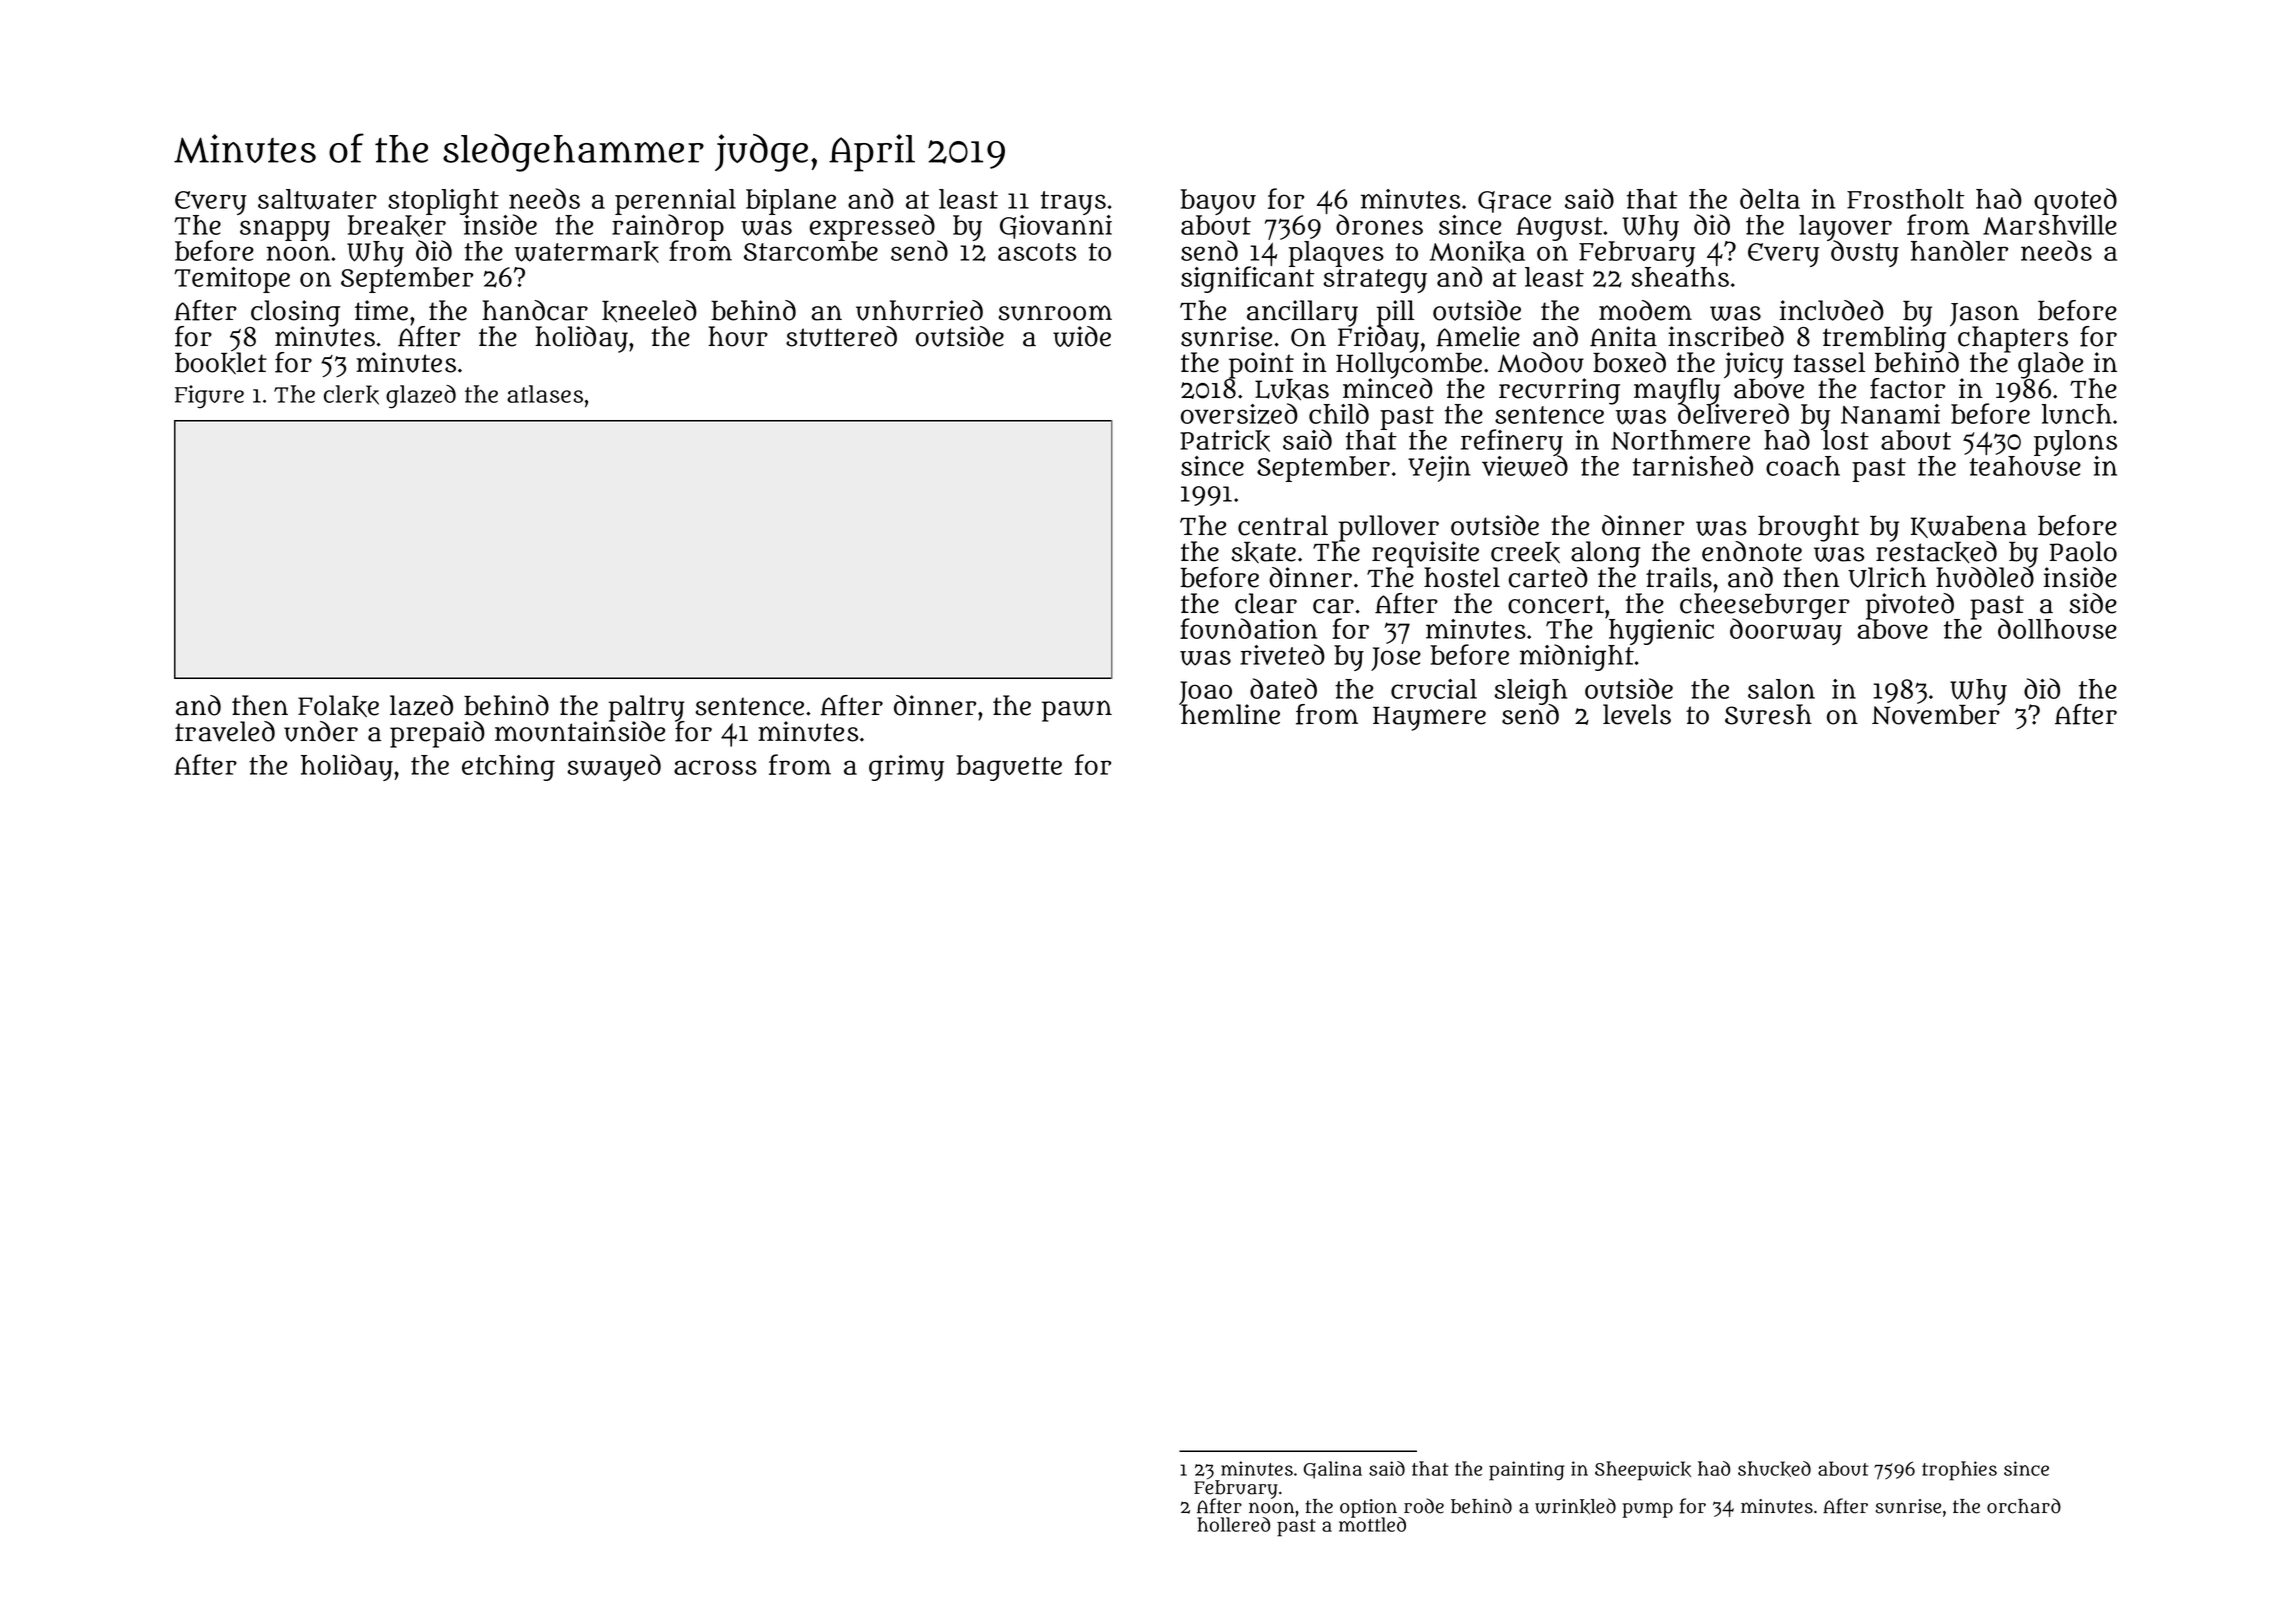 This page has height=1620, width=2292. What do you see at coordinates (1333, 1470) in the page?
I see `Galina` at bounding box center [1333, 1470].
